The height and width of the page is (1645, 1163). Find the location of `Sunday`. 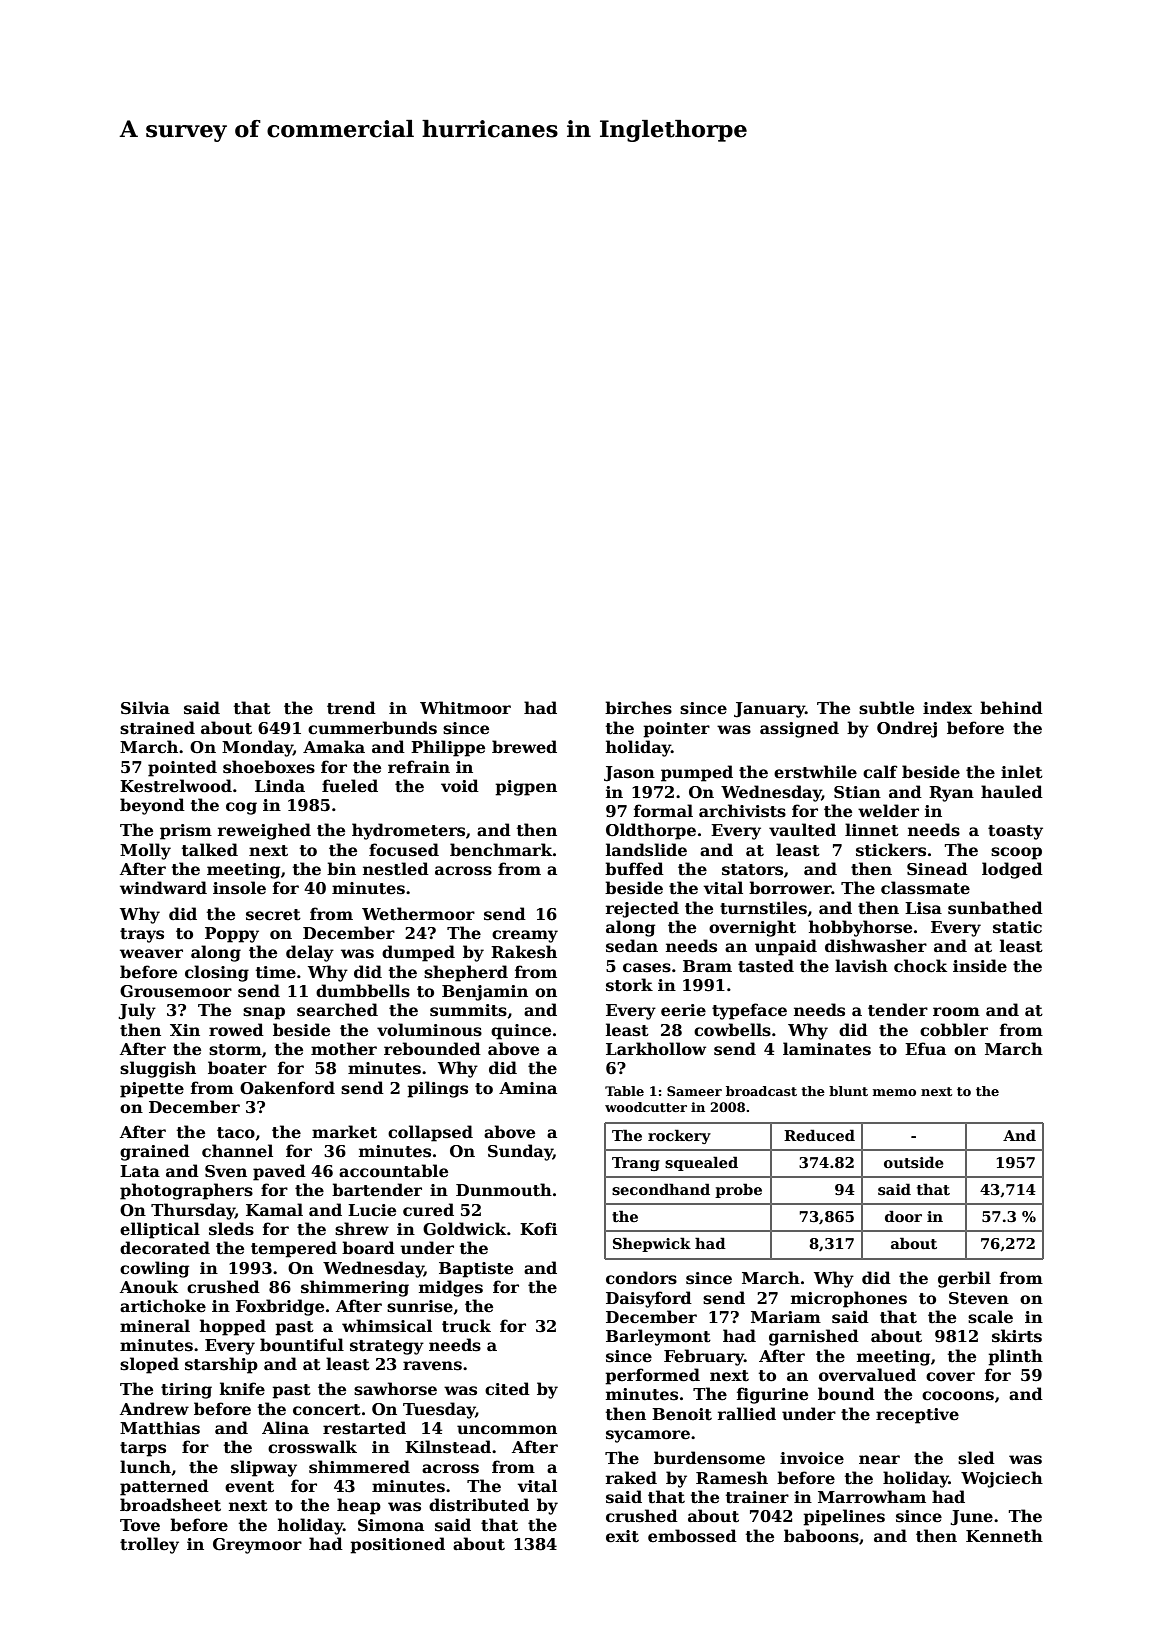

Sunday is located at coordinates (520, 1152).
